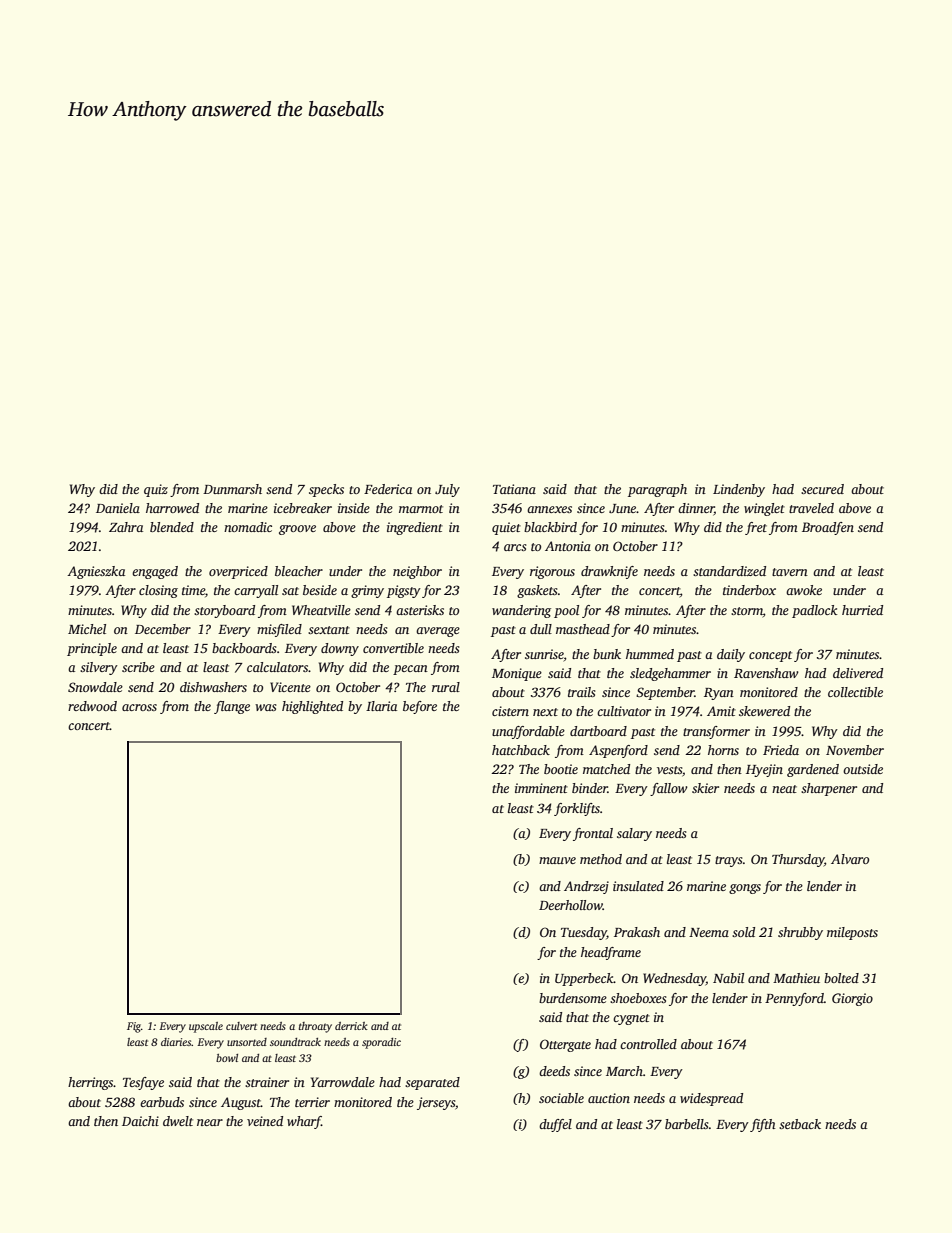  Describe the element at coordinates (163, 629) in the image. I see `December` at that location.
